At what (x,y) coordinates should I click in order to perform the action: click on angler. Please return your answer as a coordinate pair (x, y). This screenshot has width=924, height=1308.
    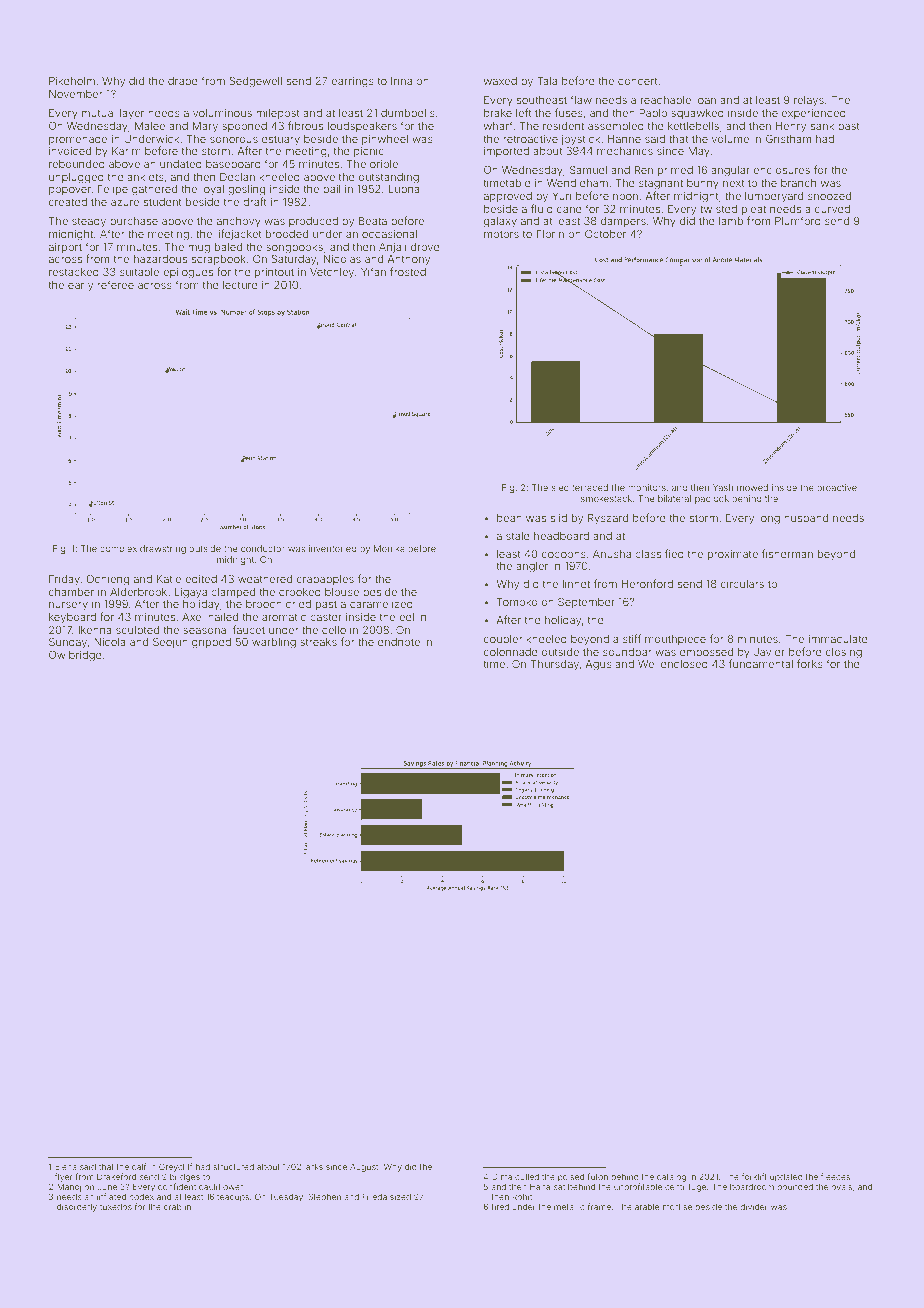
    Looking at the image, I should click on (532, 567).
